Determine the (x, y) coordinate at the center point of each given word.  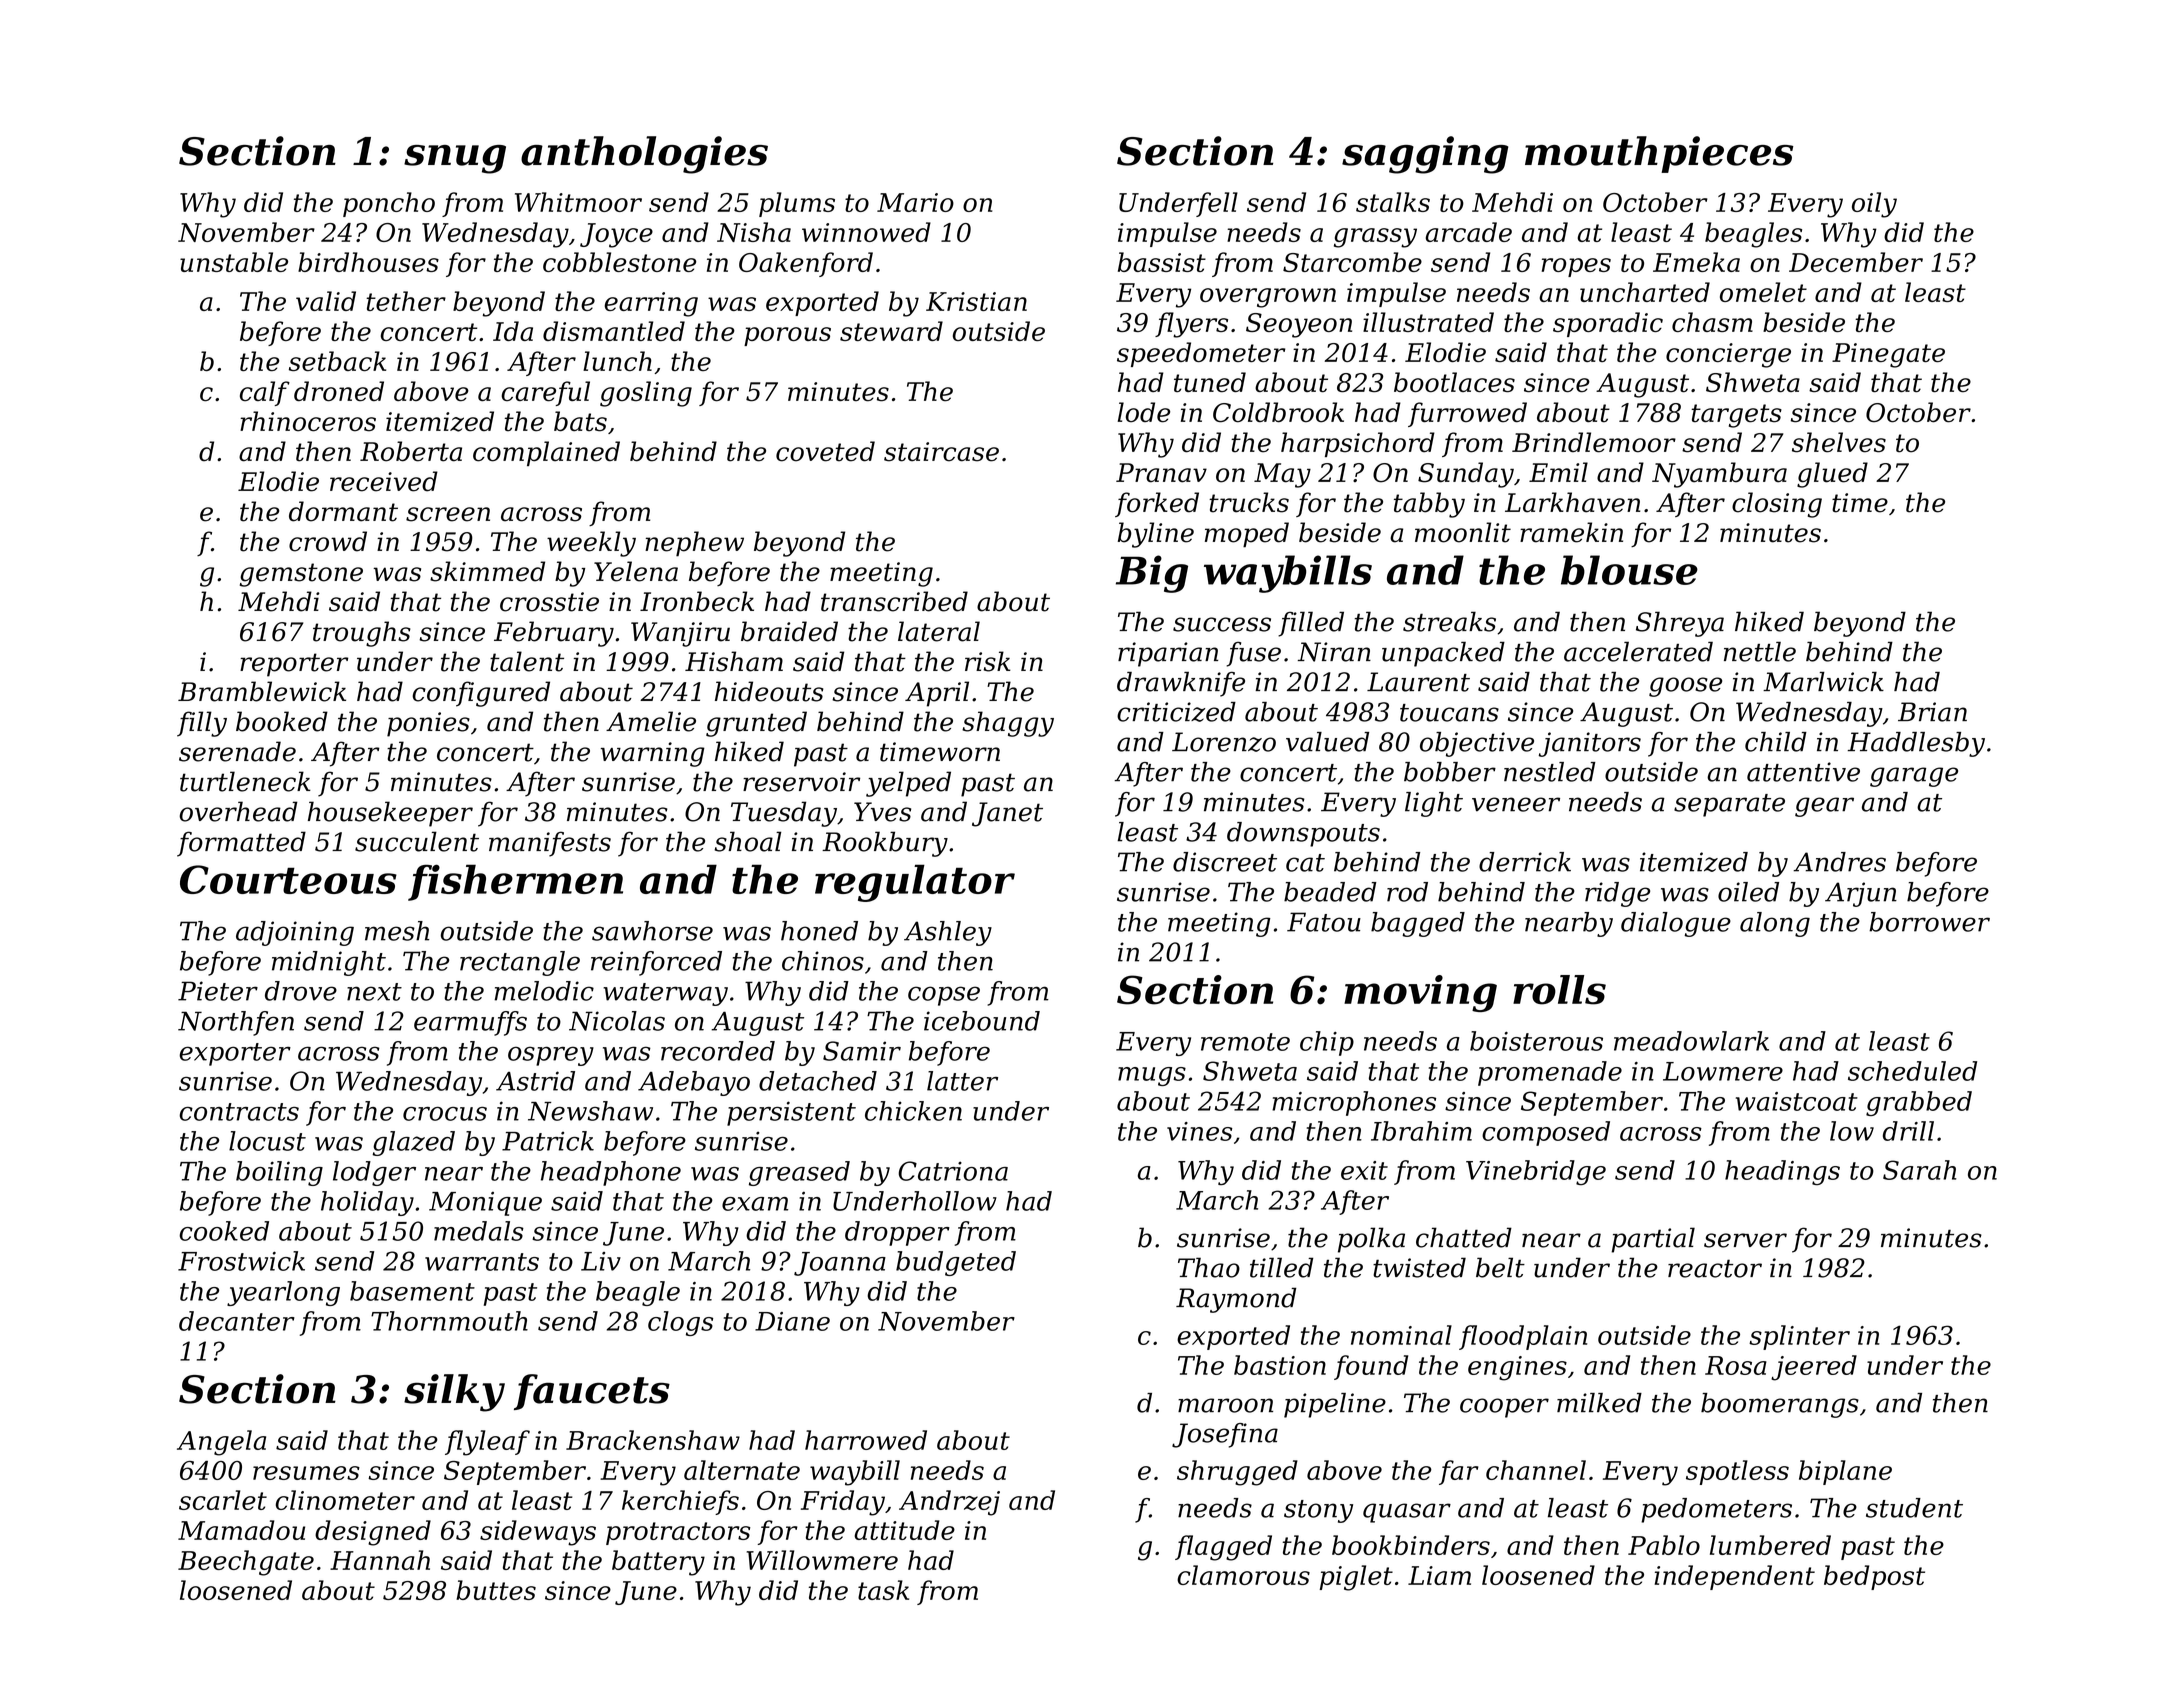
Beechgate (246, 1563)
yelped (908, 784)
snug (455, 159)
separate (1729, 805)
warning (653, 754)
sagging (1425, 155)
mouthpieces (1659, 154)
